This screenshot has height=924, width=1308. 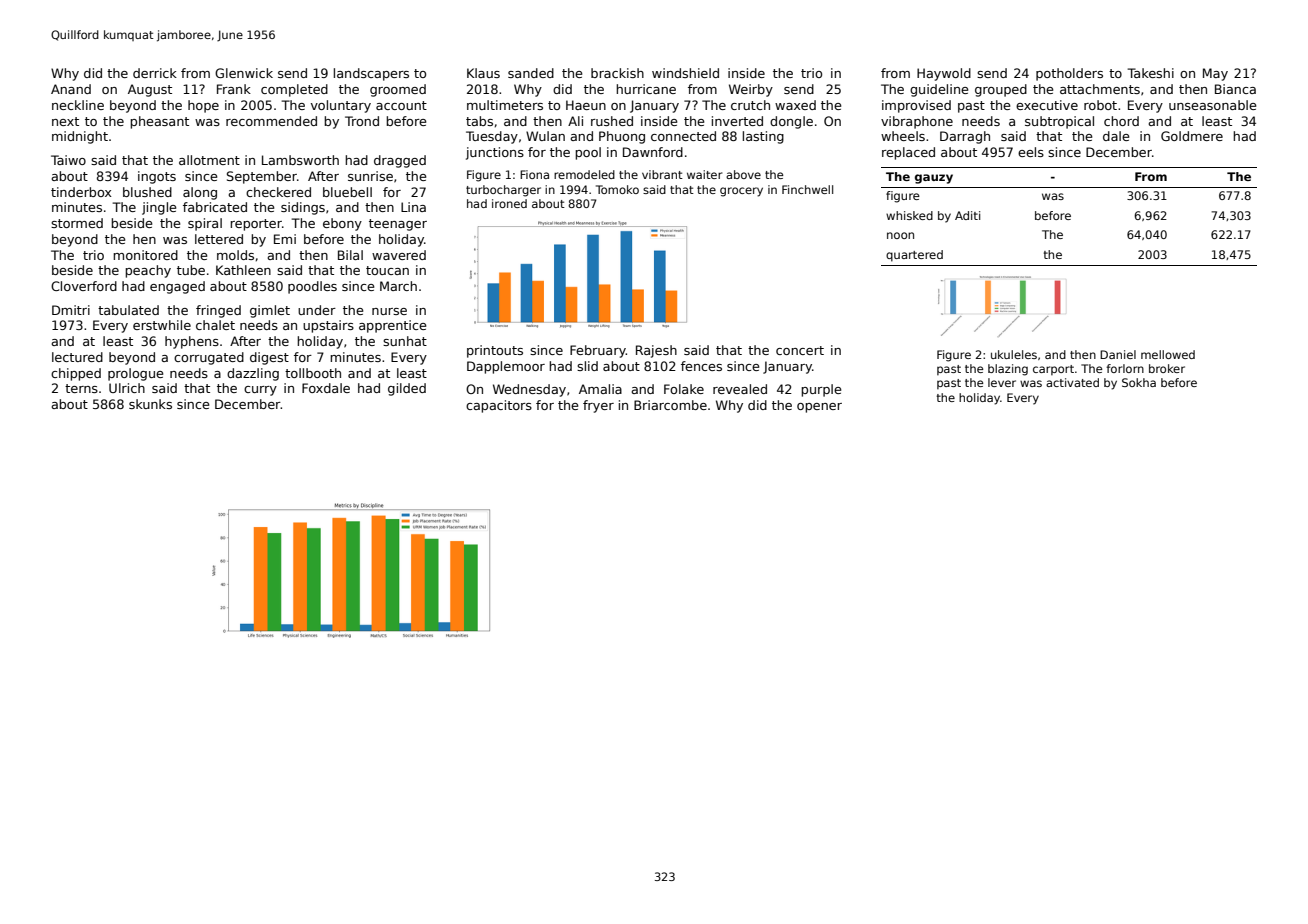 What do you see at coordinates (1168, 354) in the screenshot?
I see `mellowed` at bounding box center [1168, 354].
